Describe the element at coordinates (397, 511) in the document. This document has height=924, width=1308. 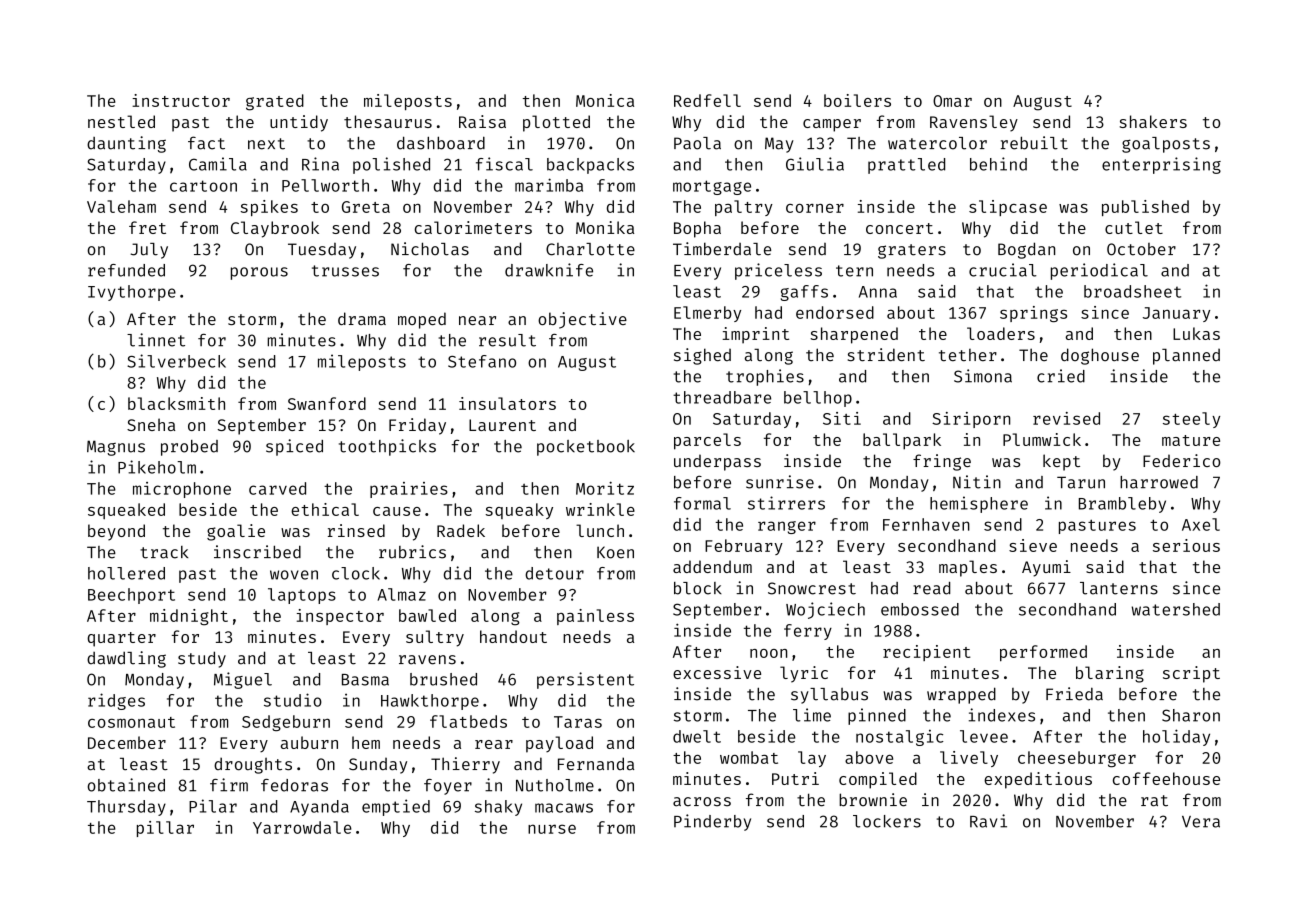
I see `cause` at that location.
